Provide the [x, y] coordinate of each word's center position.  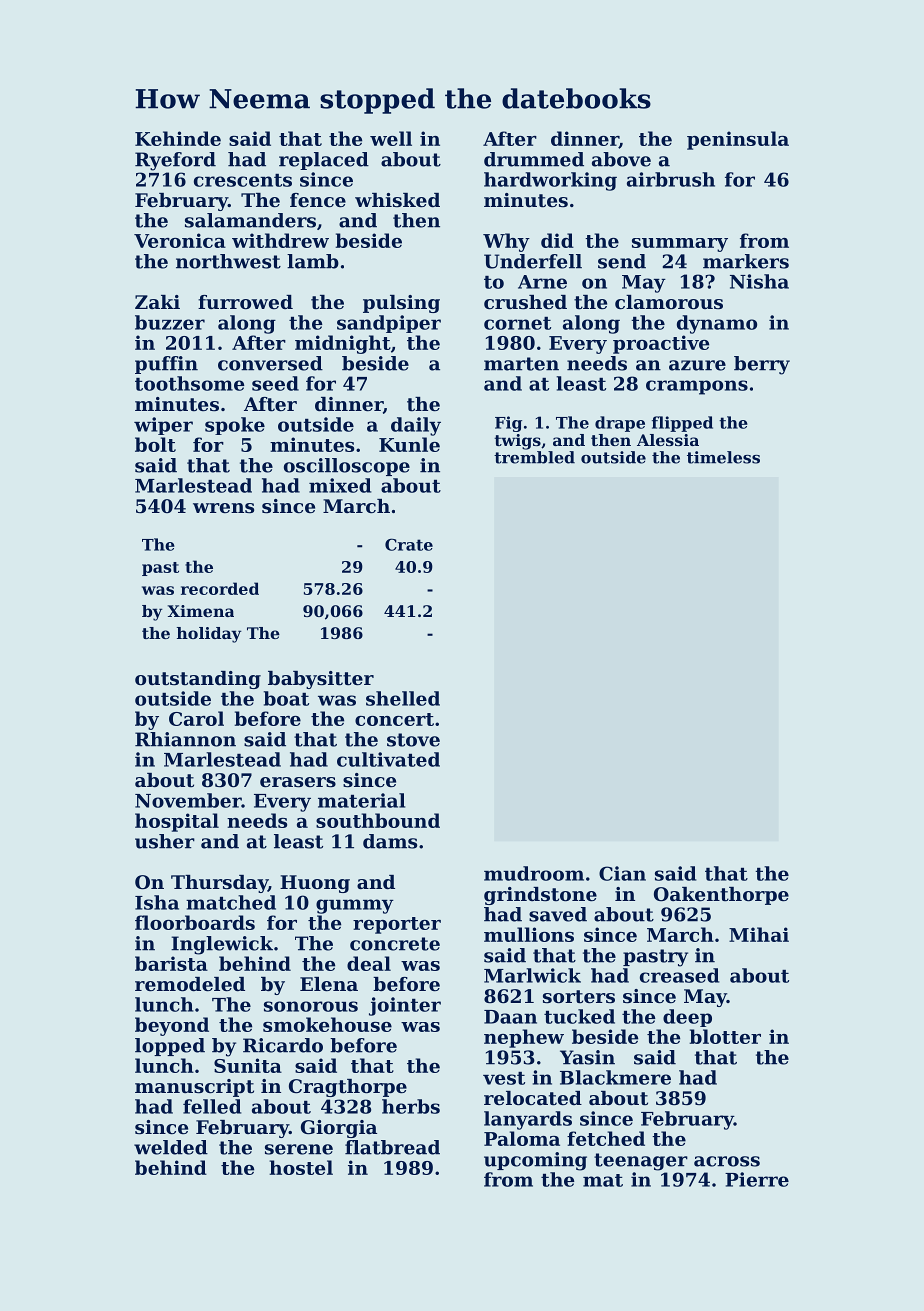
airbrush [671, 179]
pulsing [401, 304]
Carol [196, 718]
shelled [403, 698]
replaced [324, 161]
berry [762, 365]
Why [506, 242]
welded [171, 1147]
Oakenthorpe [721, 896]
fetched [606, 1138]
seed [275, 383]
